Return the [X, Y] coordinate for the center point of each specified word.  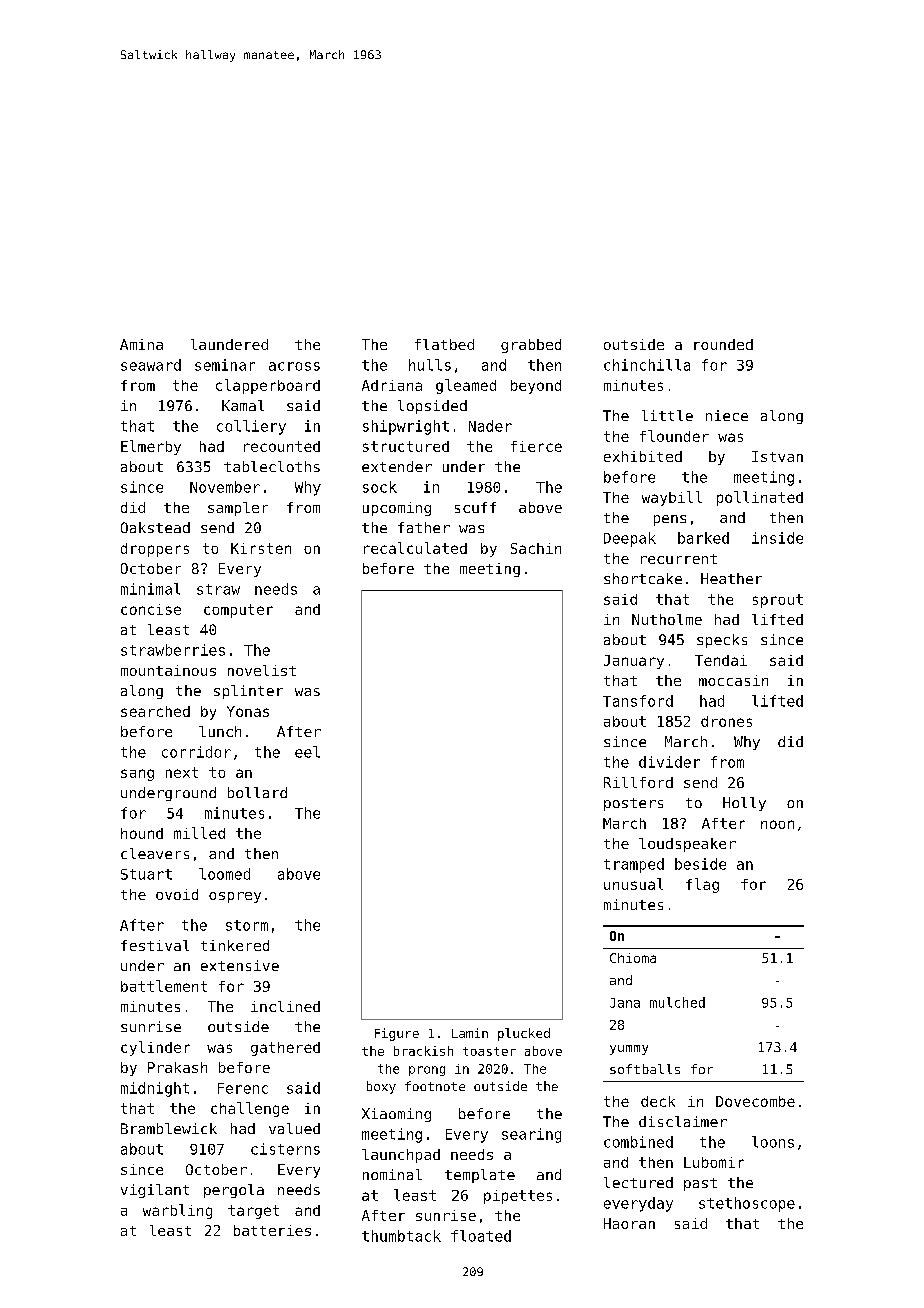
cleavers [155, 853]
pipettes [518, 1197]
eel [307, 752]
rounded [723, 344]
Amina [141, 344]
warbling [177, 1211]
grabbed [531, 346]
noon [777, 824]
